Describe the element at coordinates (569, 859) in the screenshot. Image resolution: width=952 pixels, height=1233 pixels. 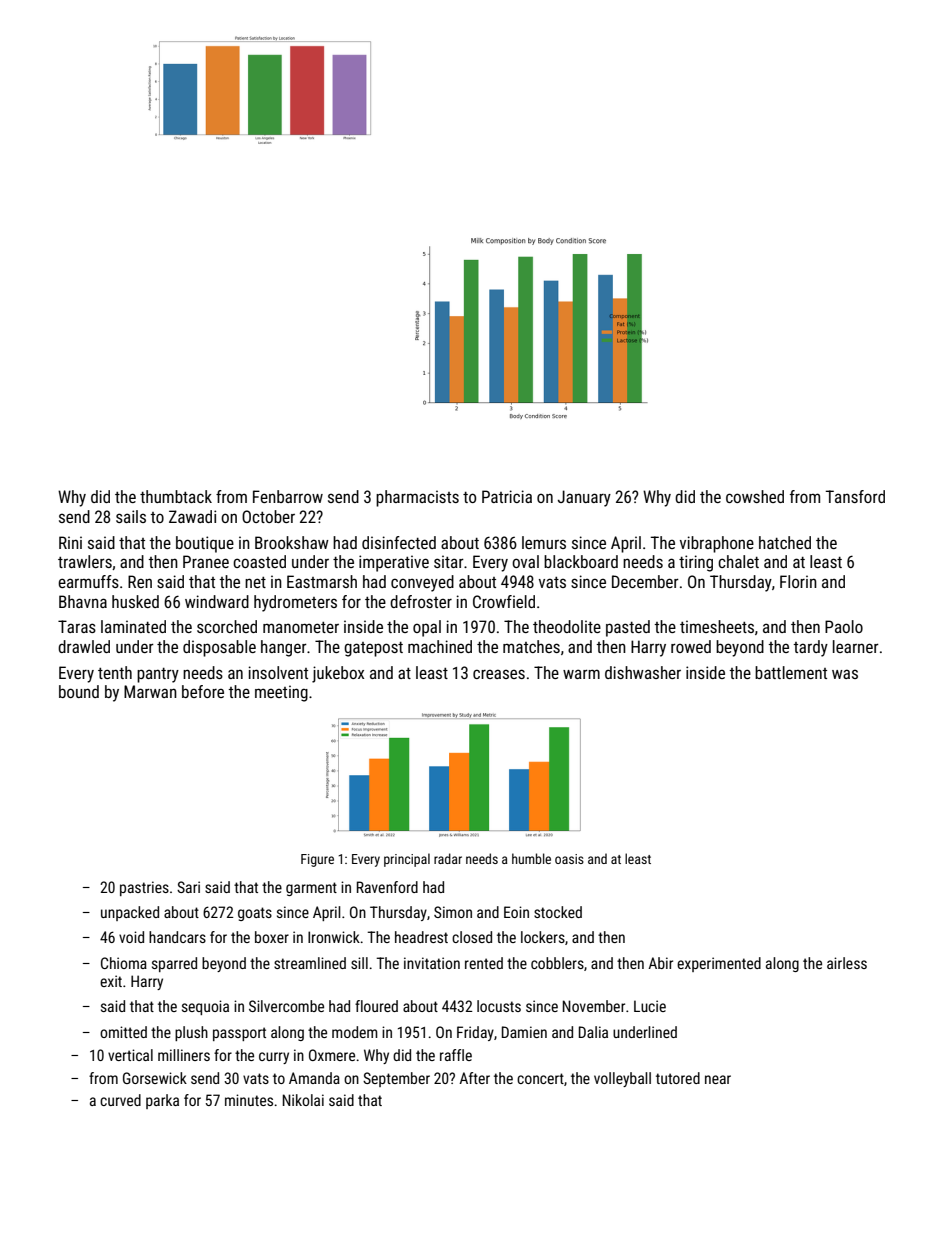
I see `oasis` at that location.
